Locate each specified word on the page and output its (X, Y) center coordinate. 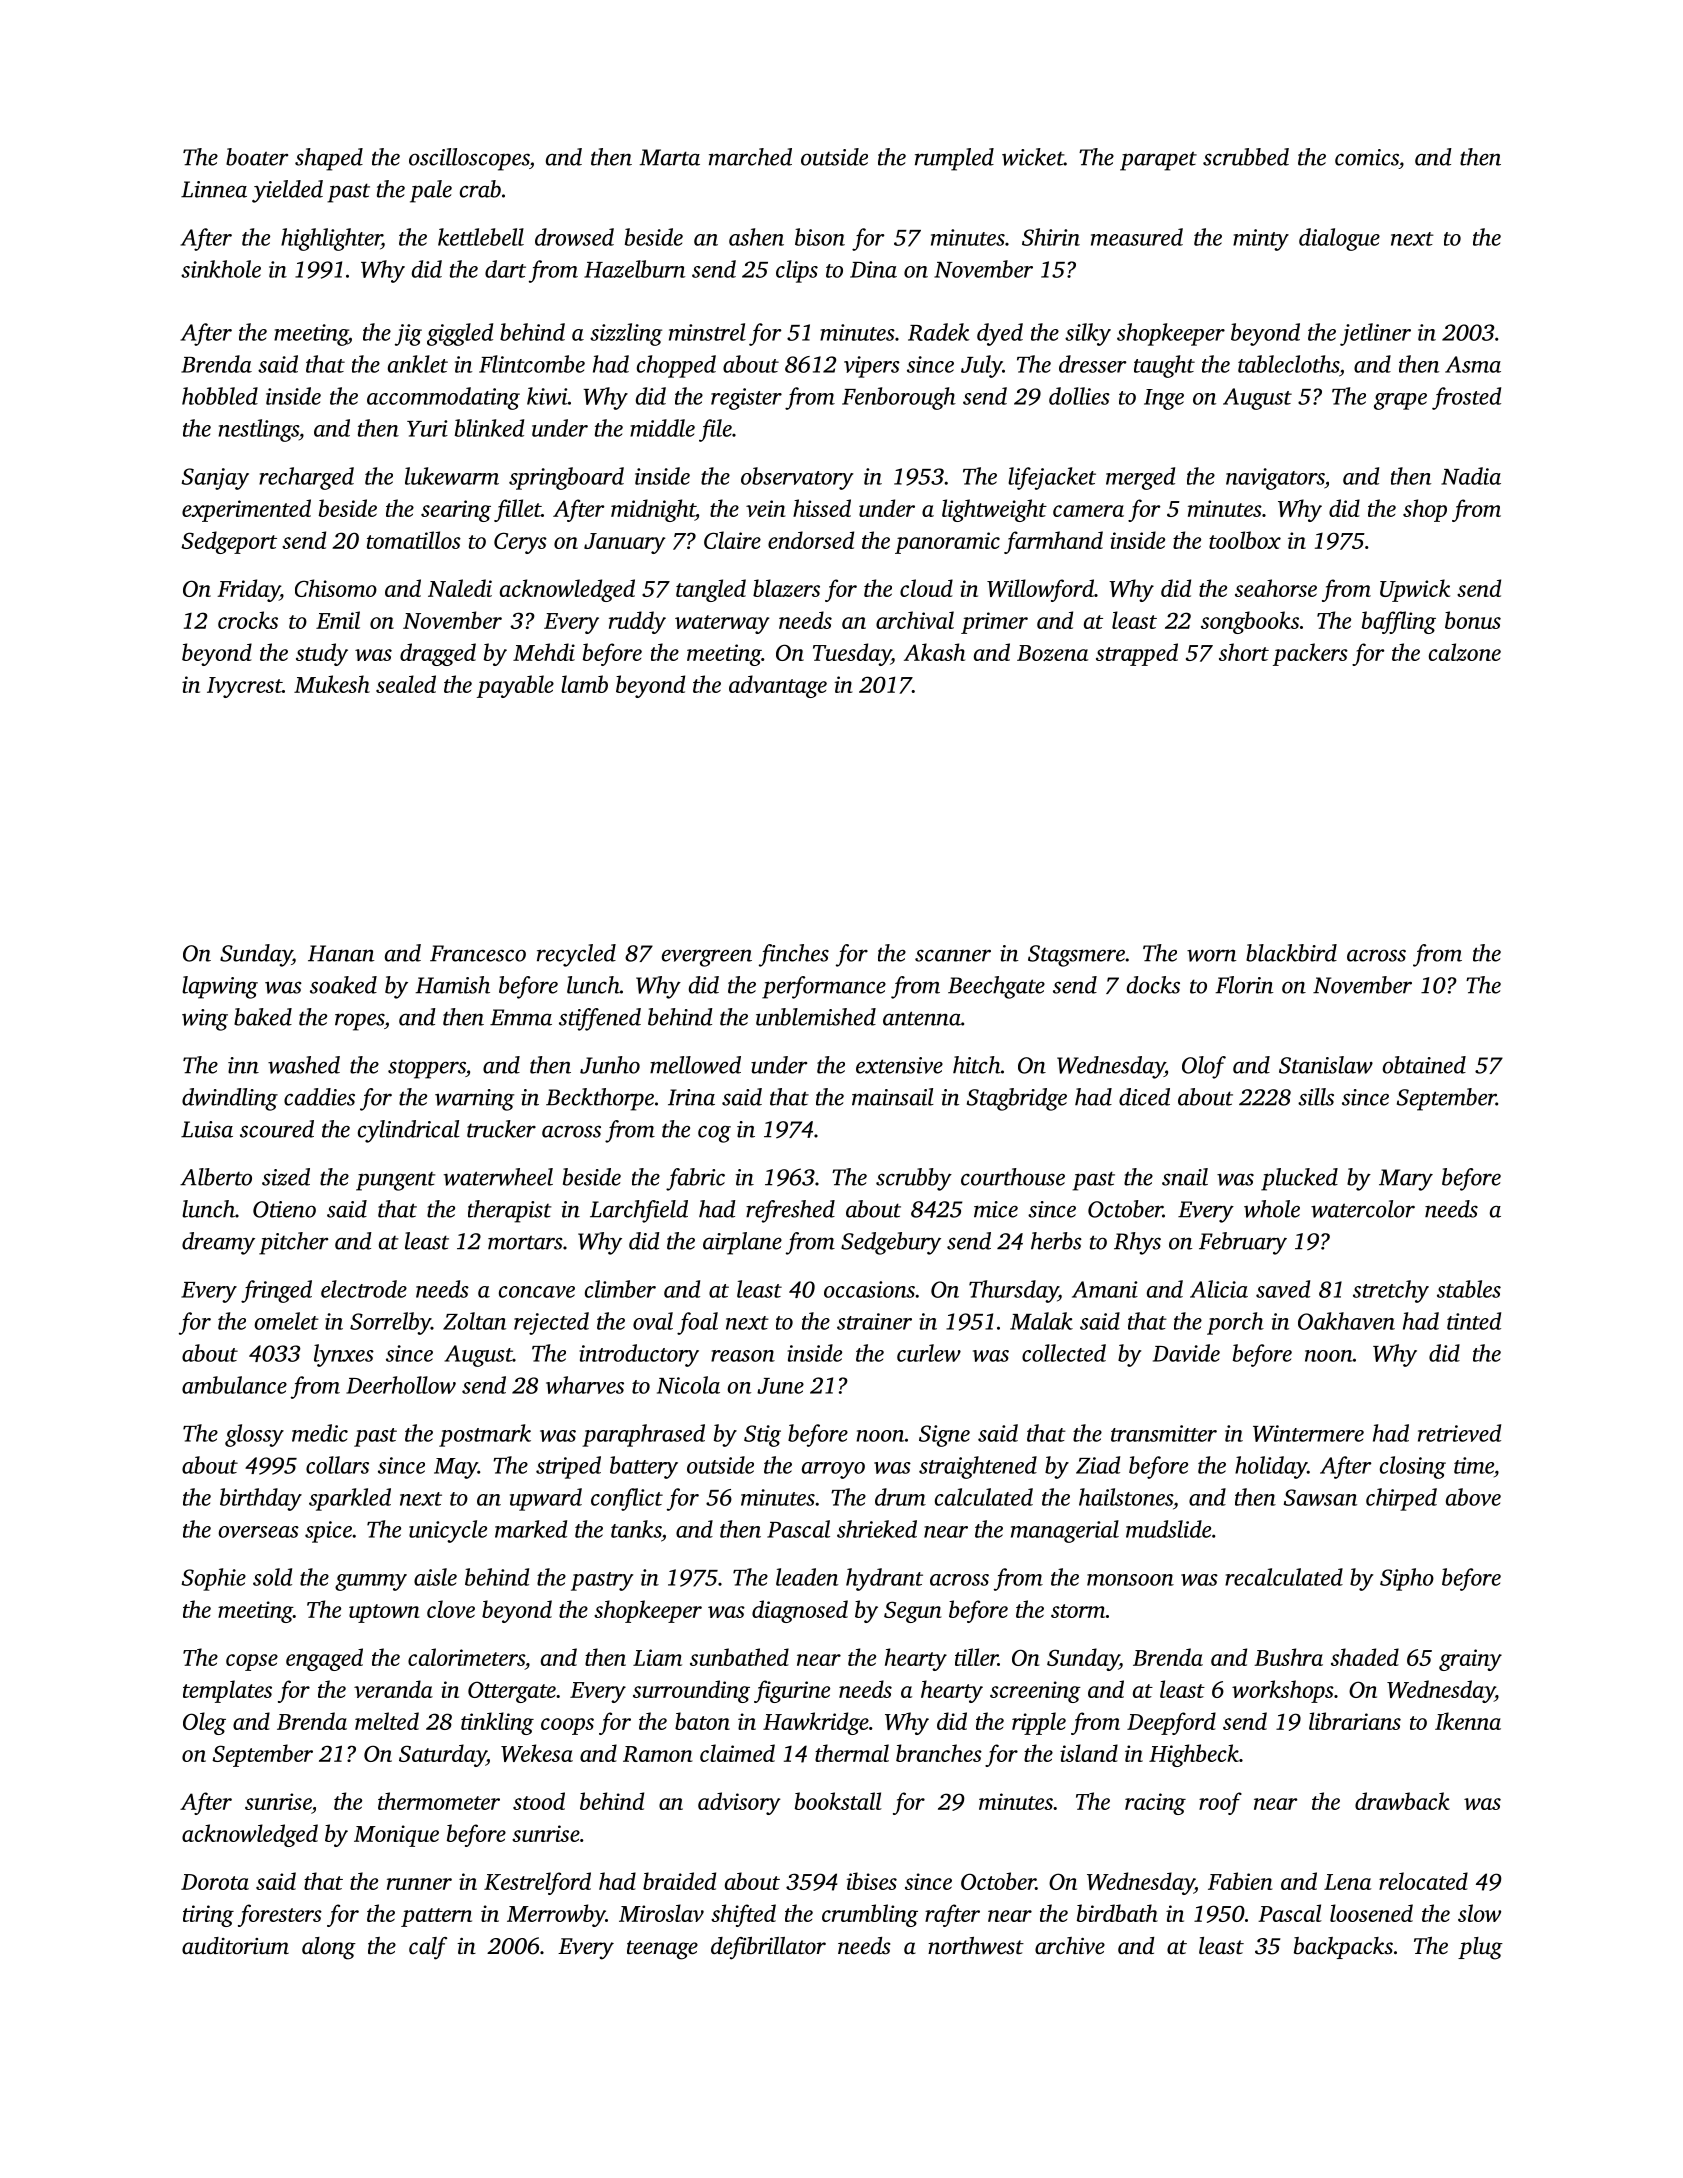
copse (252, 1662)
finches (794, 955)
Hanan (341, 953)
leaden (807, 1577)
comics (1367, 157)
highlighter (331, 239)
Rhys (1137, 1243)
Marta (670, 157)
